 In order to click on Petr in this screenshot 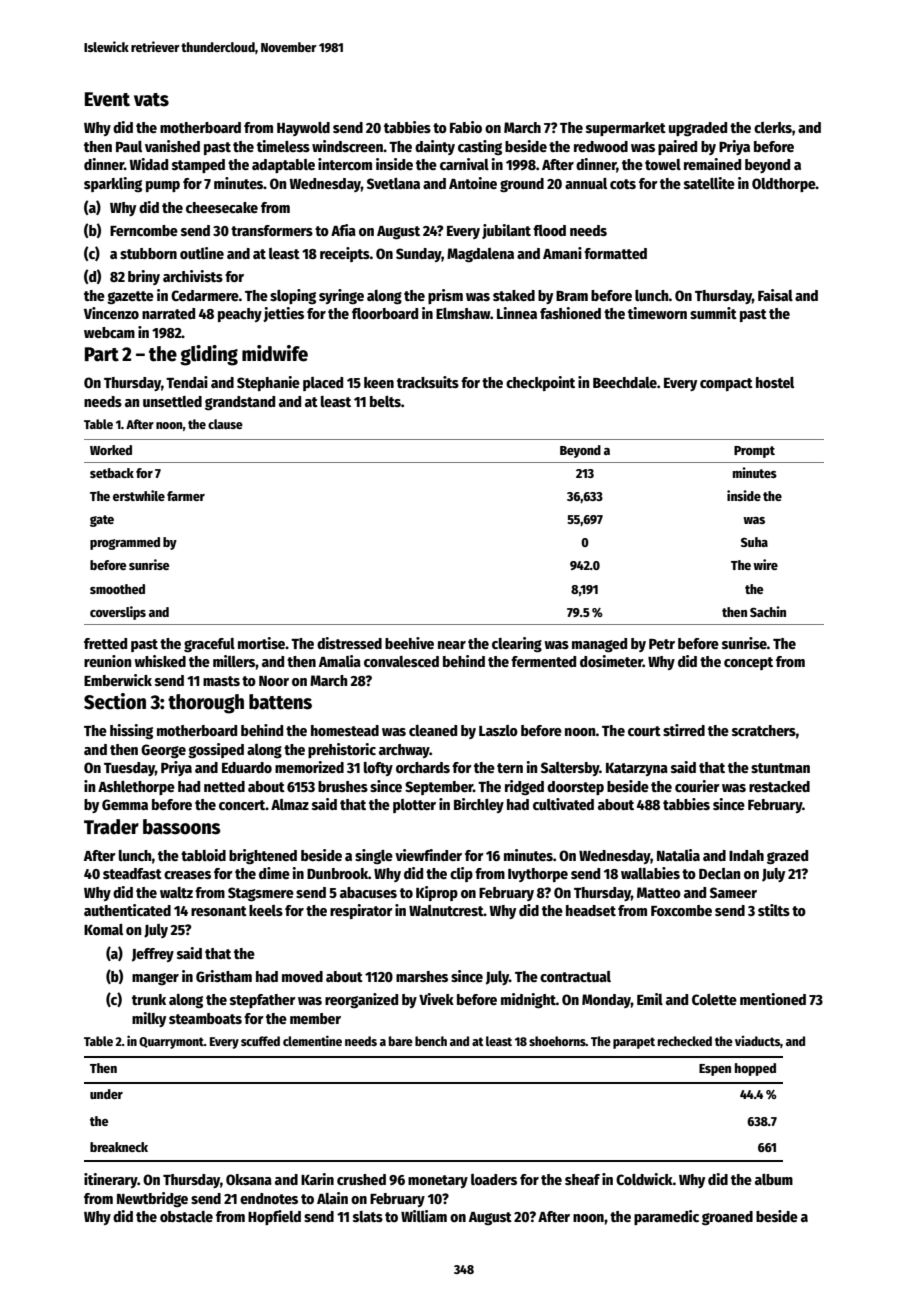, I will do `click(662, 644)`.
